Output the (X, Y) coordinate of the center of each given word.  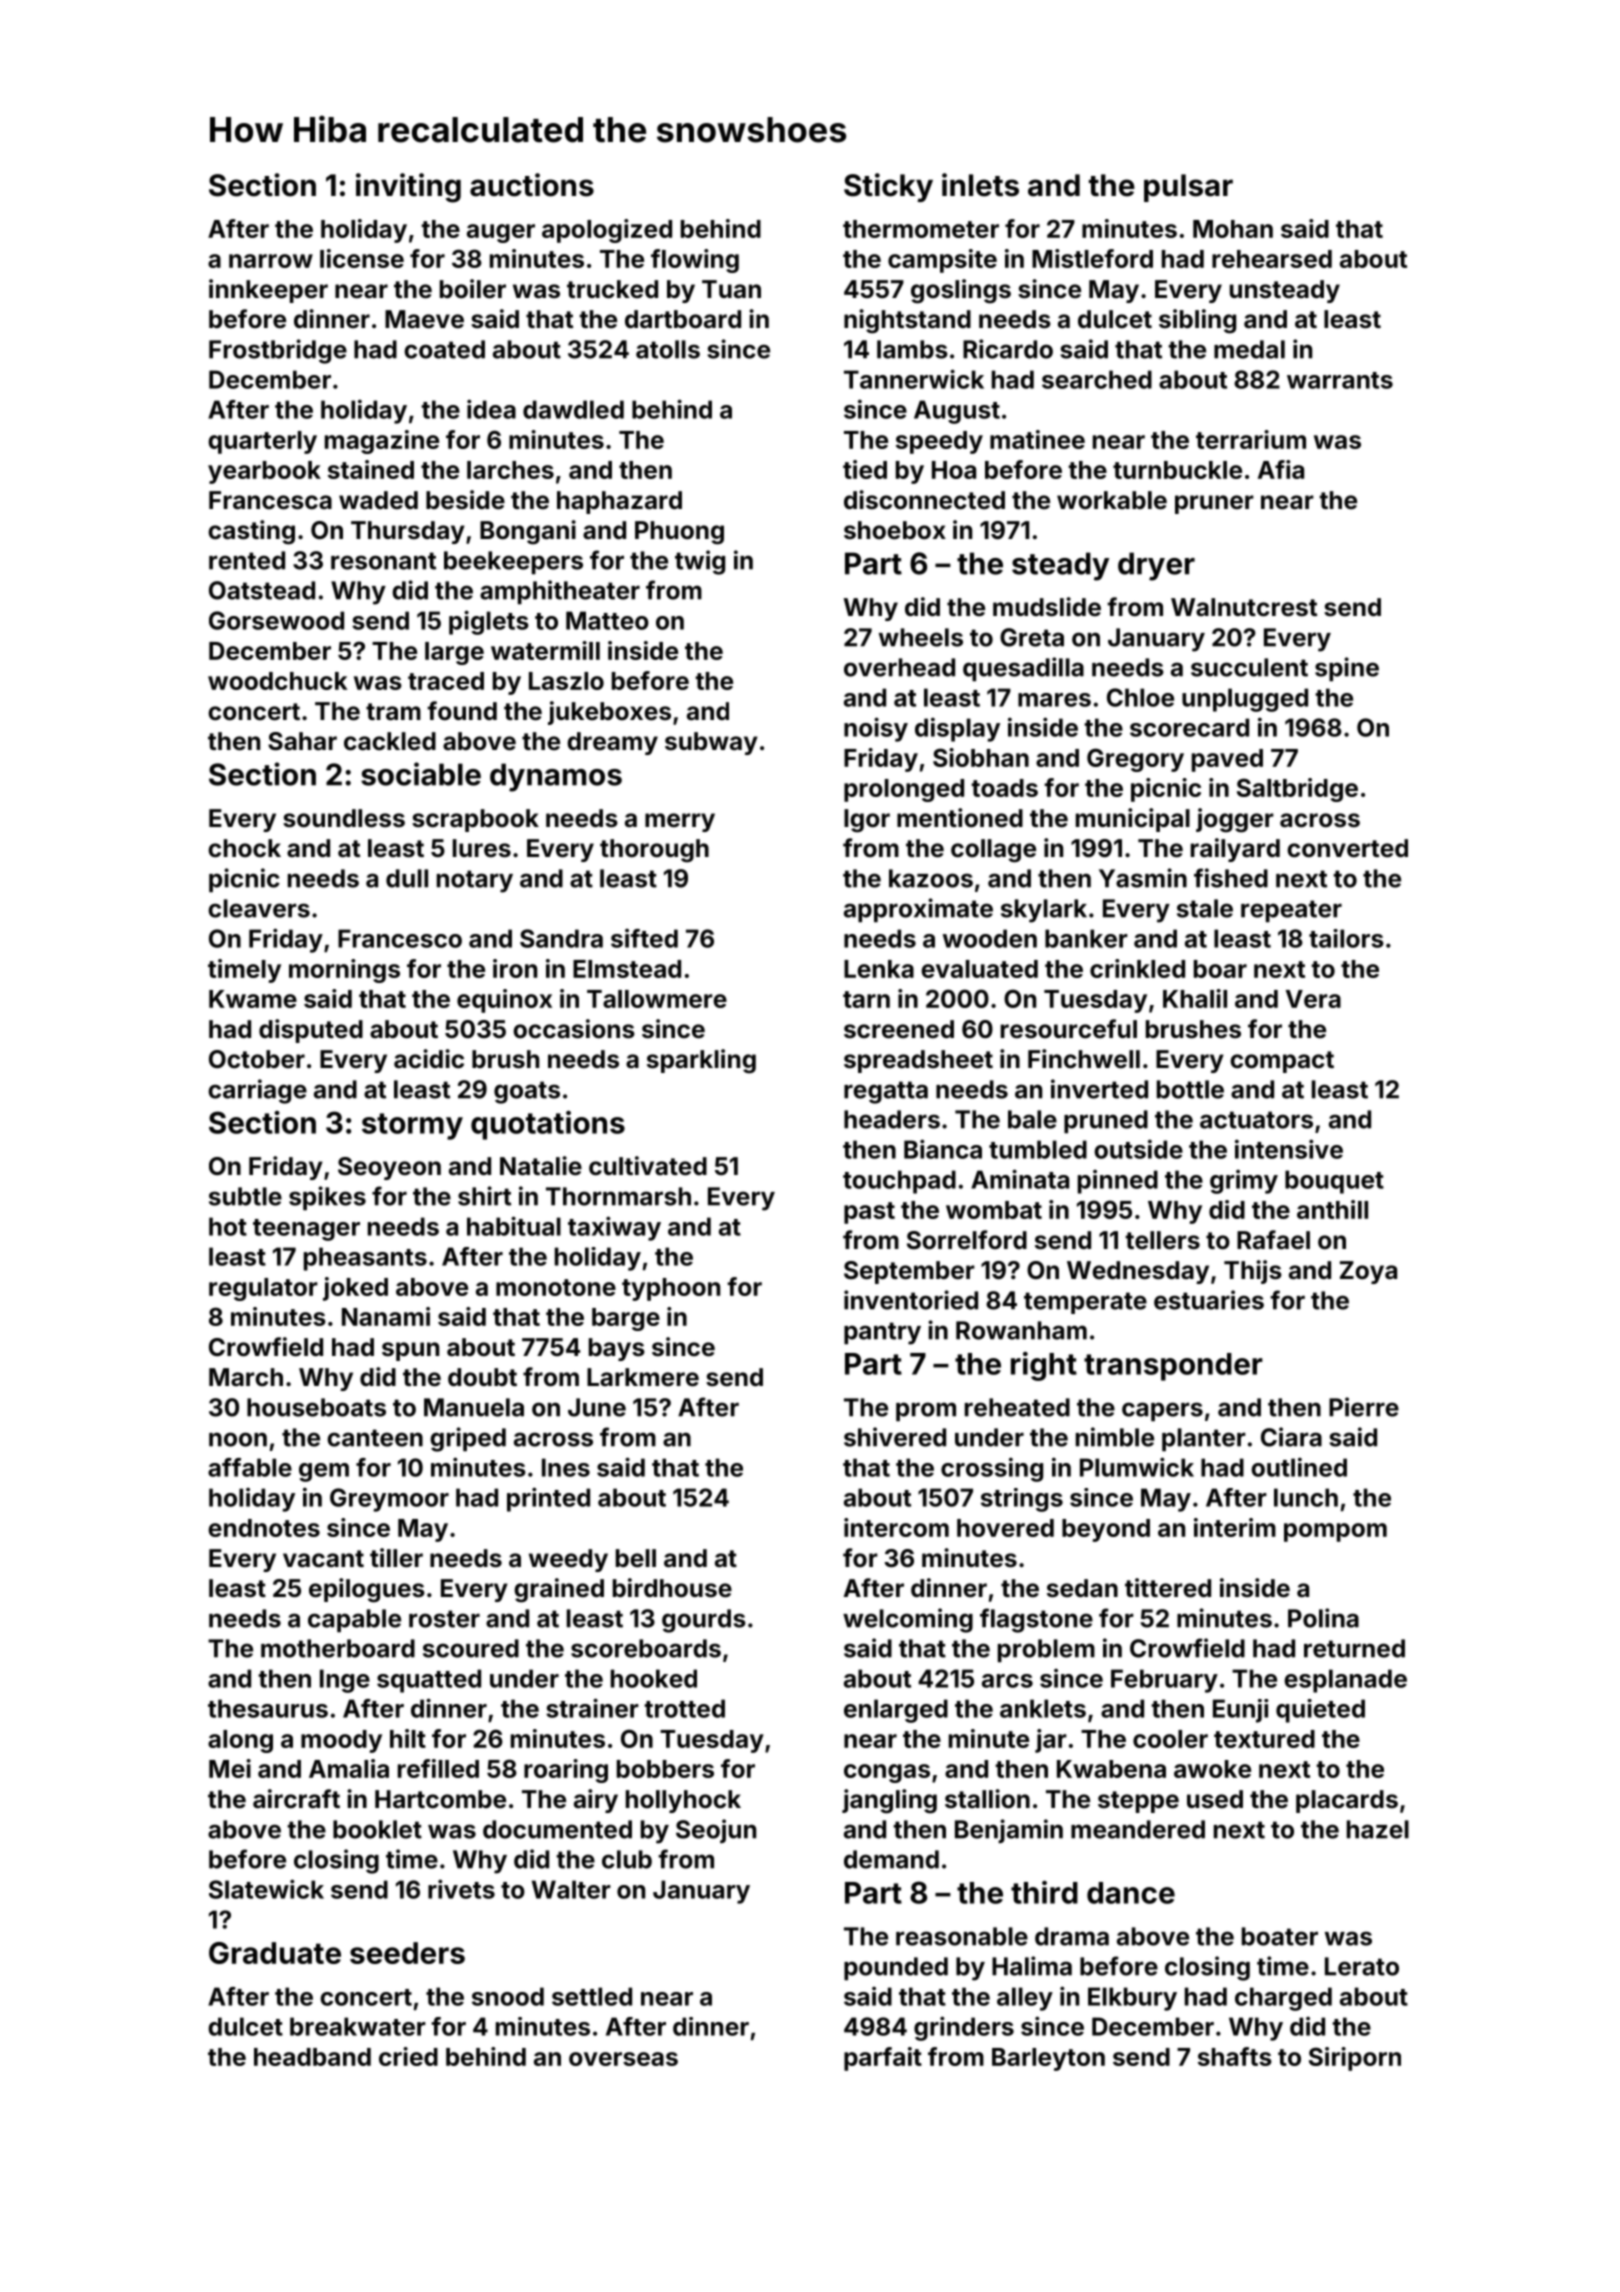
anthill (1332, 1209)
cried (408, 2056)
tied (865, 469)
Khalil (1195, 998)
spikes (327, 1198)
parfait (883, 2059)
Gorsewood (276, 620)
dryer (1156, 566)
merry (680, 822)
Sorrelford (967, 1240)
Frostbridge (278, 351)
